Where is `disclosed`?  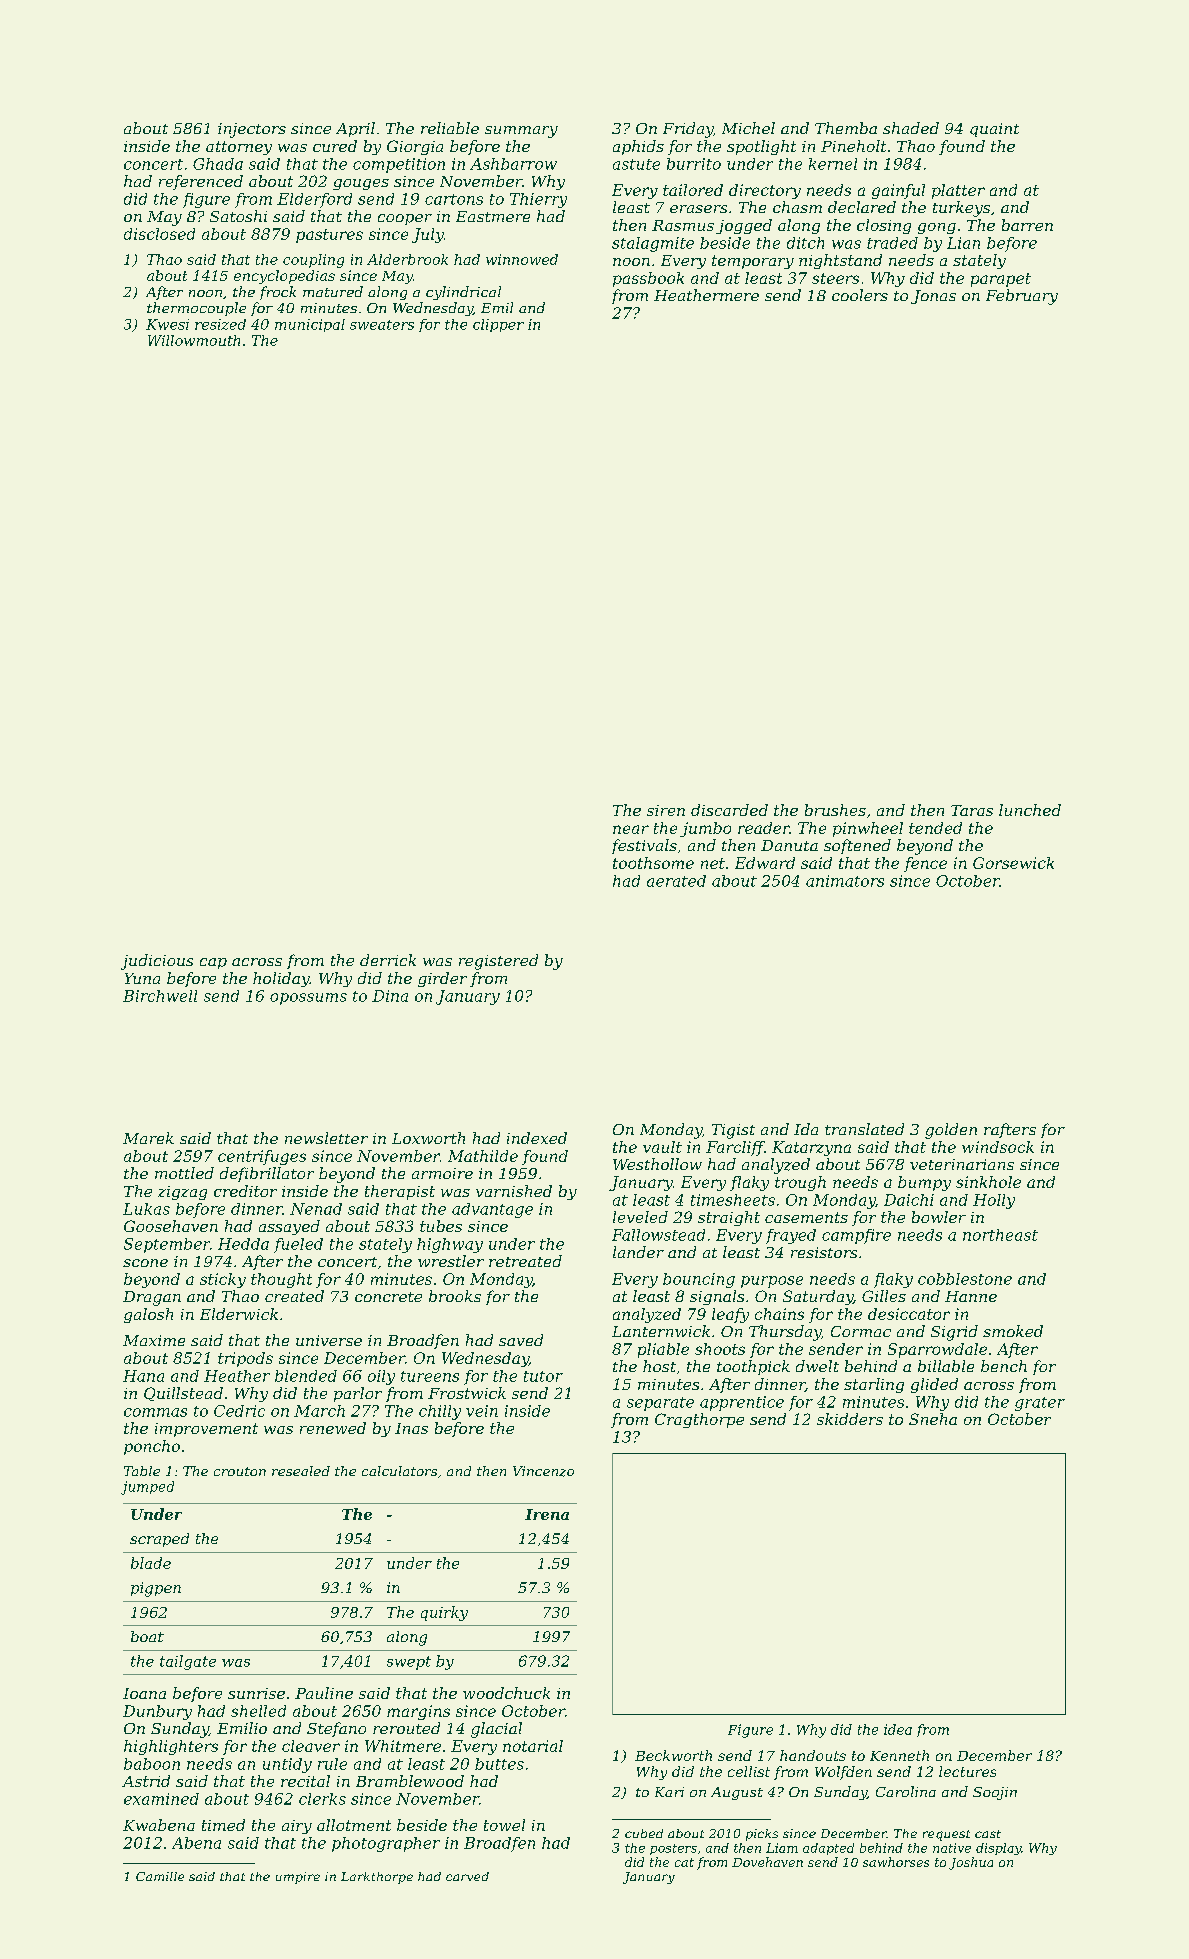 disclosed is located at coordinates (159, 234).
